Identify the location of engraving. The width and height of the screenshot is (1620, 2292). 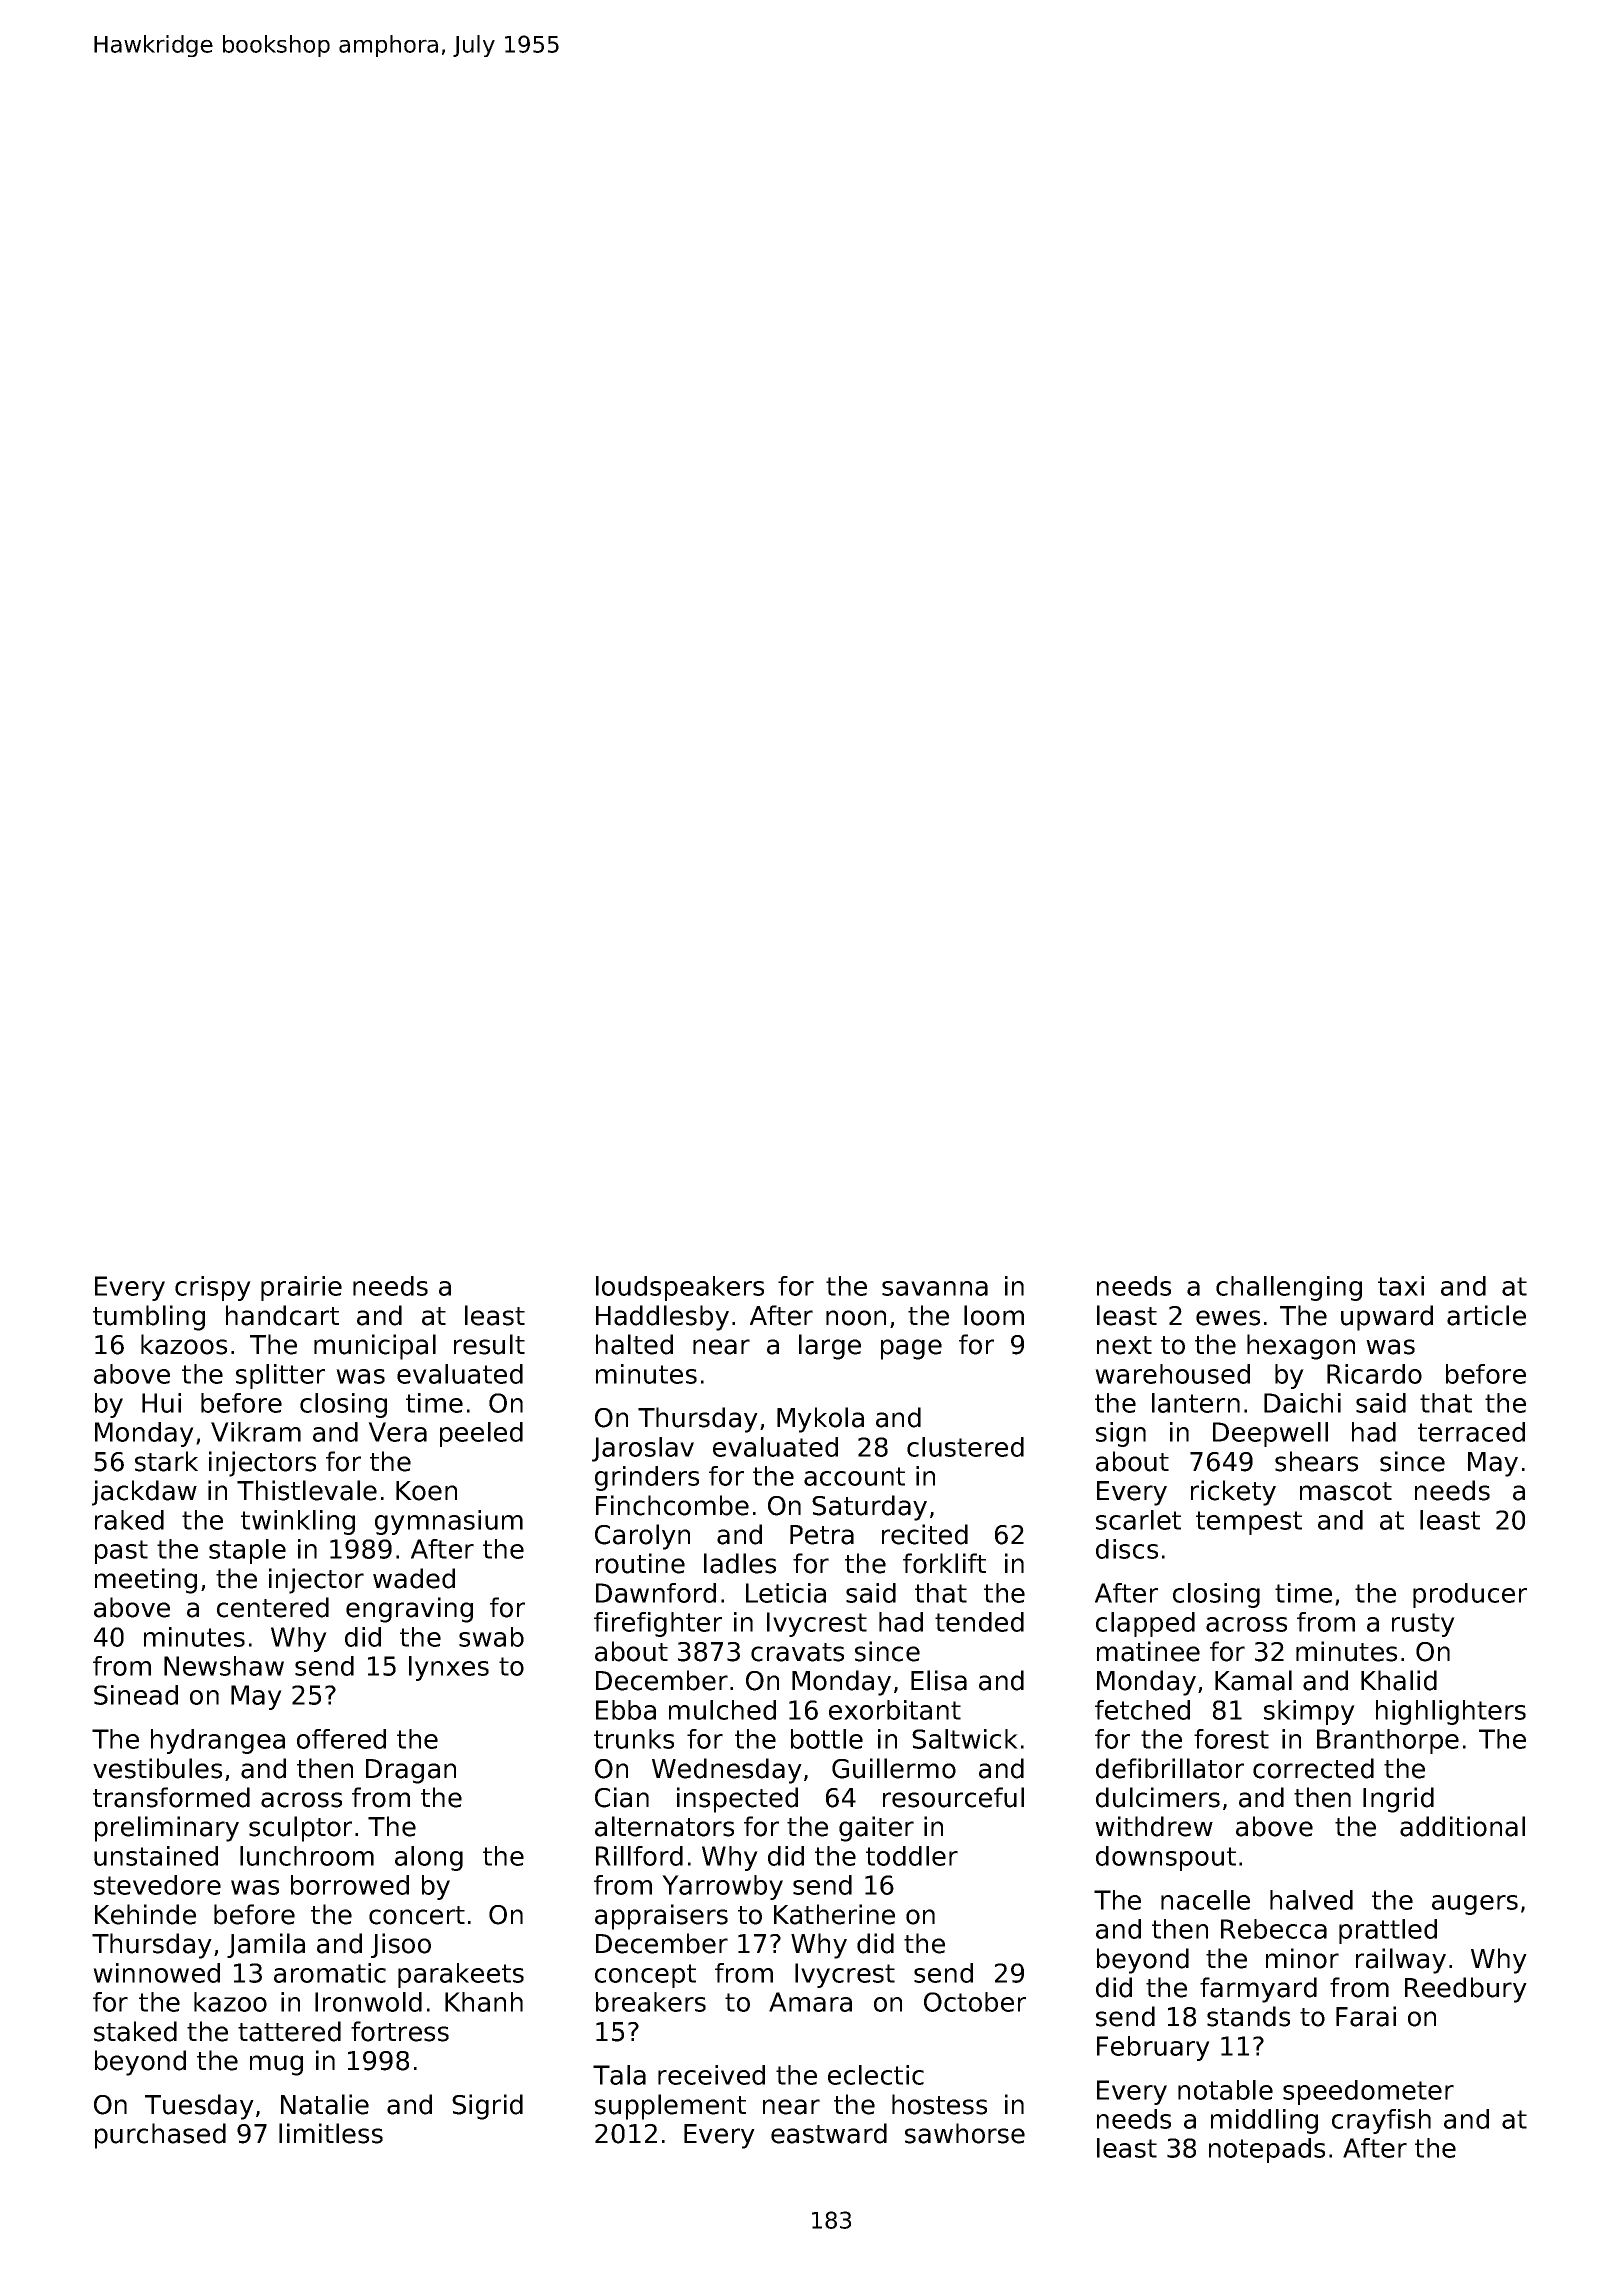
(409, 1610).
